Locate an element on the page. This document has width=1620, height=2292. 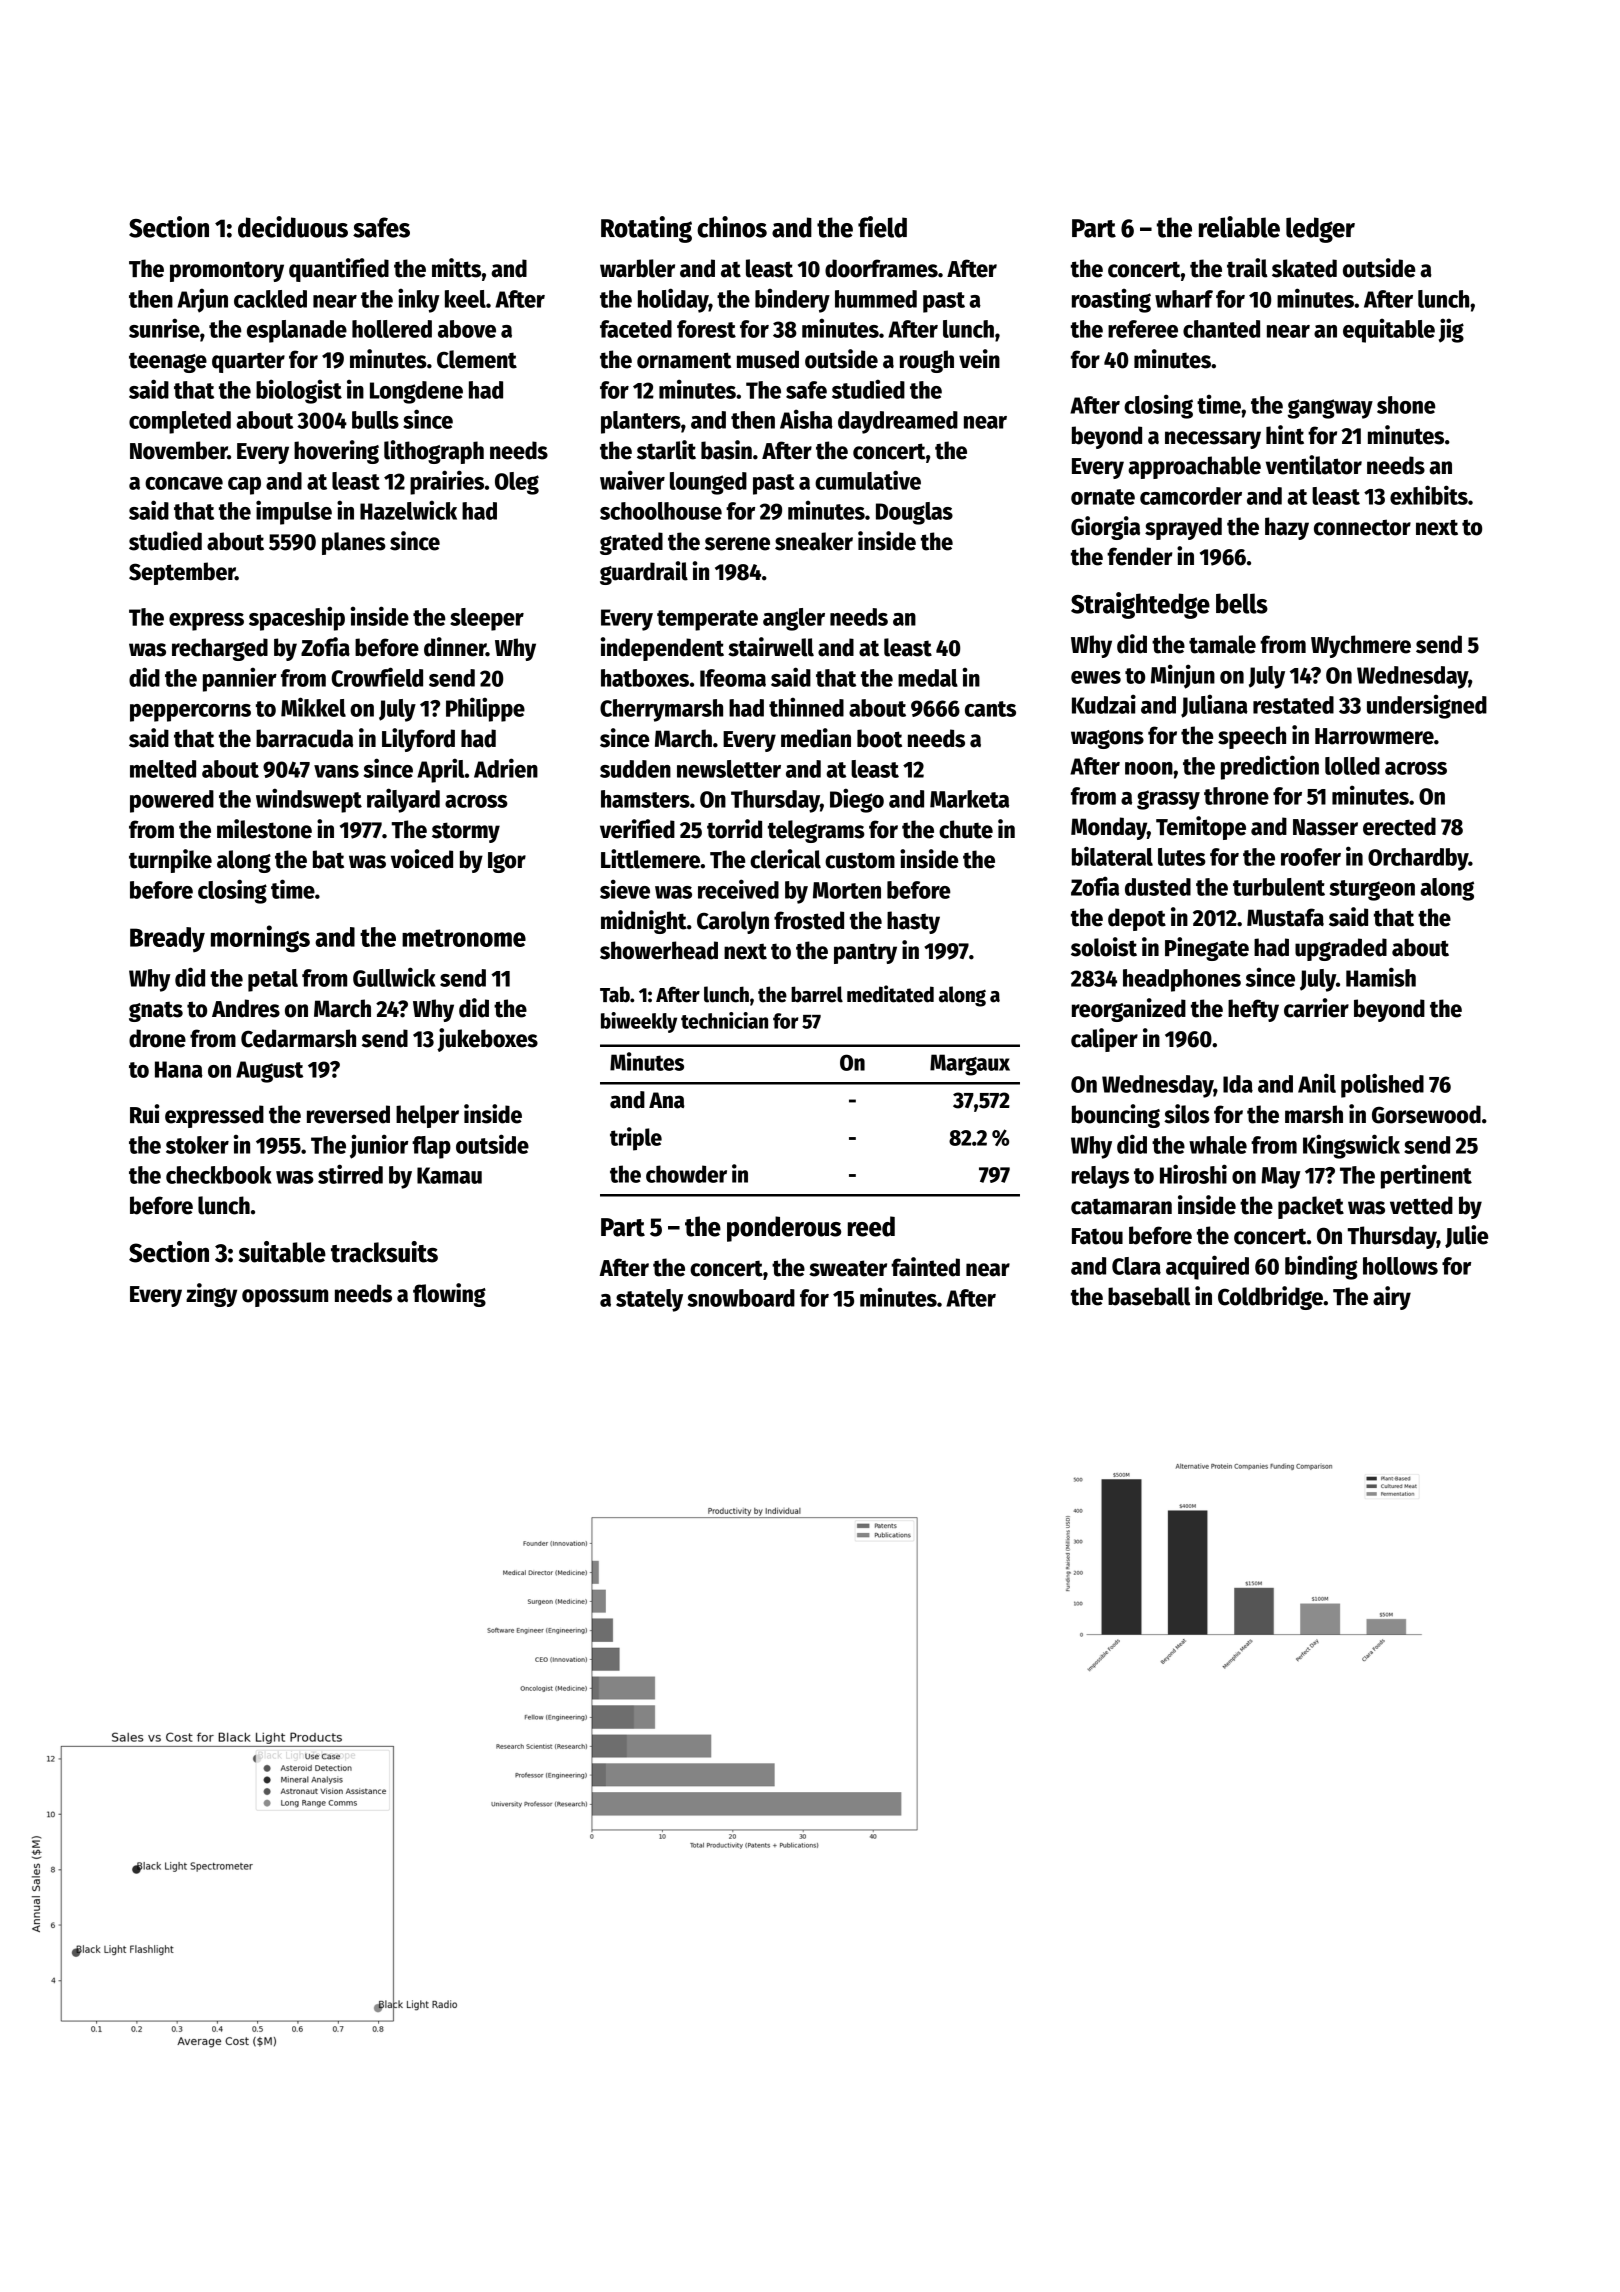
doorframes is located at coordinates (881, 268).
